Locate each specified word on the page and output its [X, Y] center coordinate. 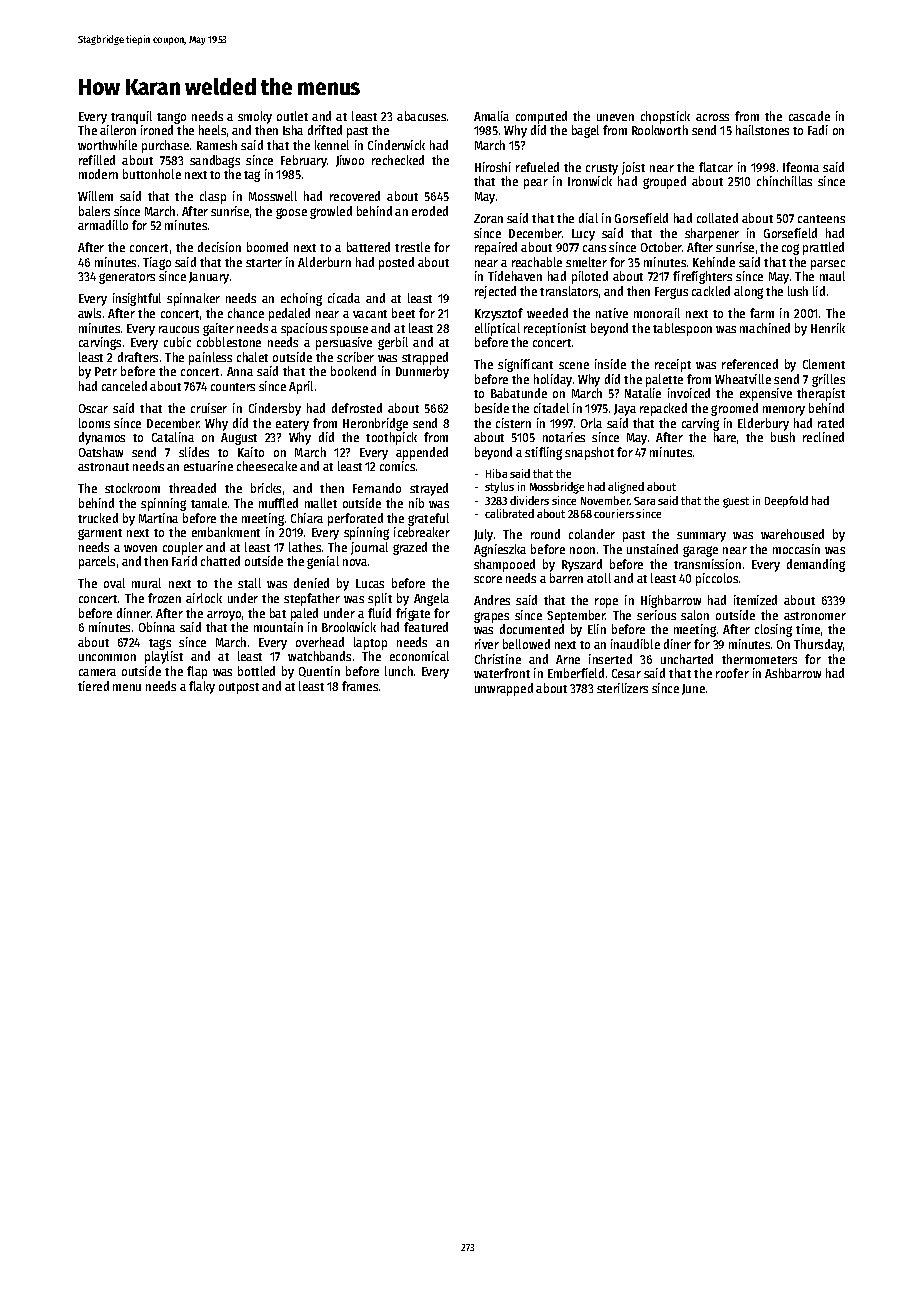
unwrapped [504, 689]
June [693, 689]
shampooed [504, 565]
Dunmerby [422, 372]
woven [140, 548]
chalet [252, 357]
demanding [816, 565]
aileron [118, 130]
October [661, 247]
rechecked [398, 160]
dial [588, 218]
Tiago [157, 263]
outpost [239, 688]
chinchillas [784, 181]
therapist [821, 394]
